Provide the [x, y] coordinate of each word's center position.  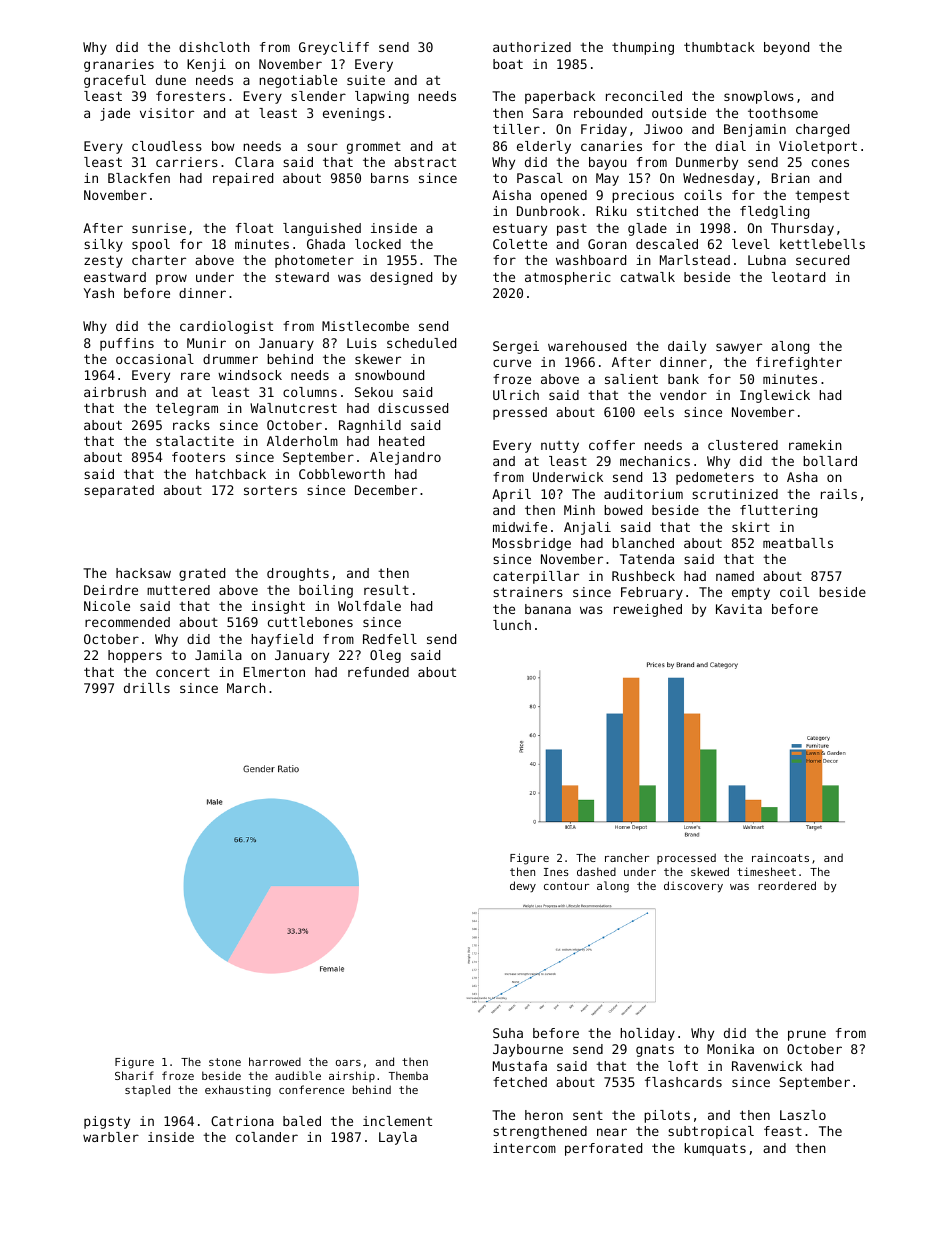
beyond [786, 48]
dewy [523, 887]
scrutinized [735, 494]
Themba [408, 1075]
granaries [119, 65]
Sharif [134, 1075]
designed [401, 278]
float [254, 228]
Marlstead [695, 260]
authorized [532, 47]
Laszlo [803, 1115]
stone [225, 1062]
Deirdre [111, 590]
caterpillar [536, 577]
